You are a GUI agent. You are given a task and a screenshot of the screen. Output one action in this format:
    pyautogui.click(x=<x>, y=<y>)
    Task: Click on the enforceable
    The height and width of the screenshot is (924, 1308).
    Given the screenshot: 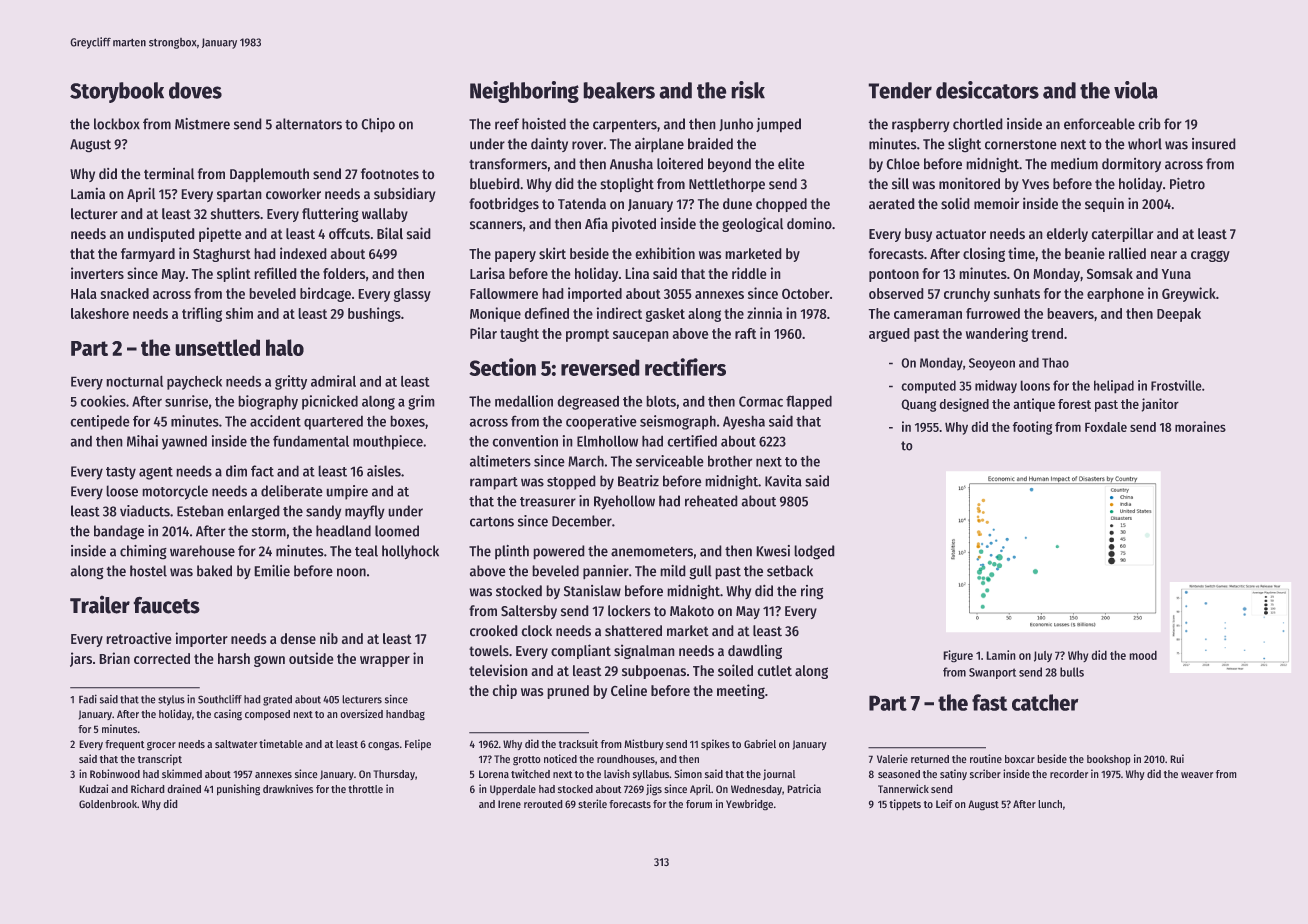 What is the action you would take?
    pyautogui.click(x=1099, y=124)
